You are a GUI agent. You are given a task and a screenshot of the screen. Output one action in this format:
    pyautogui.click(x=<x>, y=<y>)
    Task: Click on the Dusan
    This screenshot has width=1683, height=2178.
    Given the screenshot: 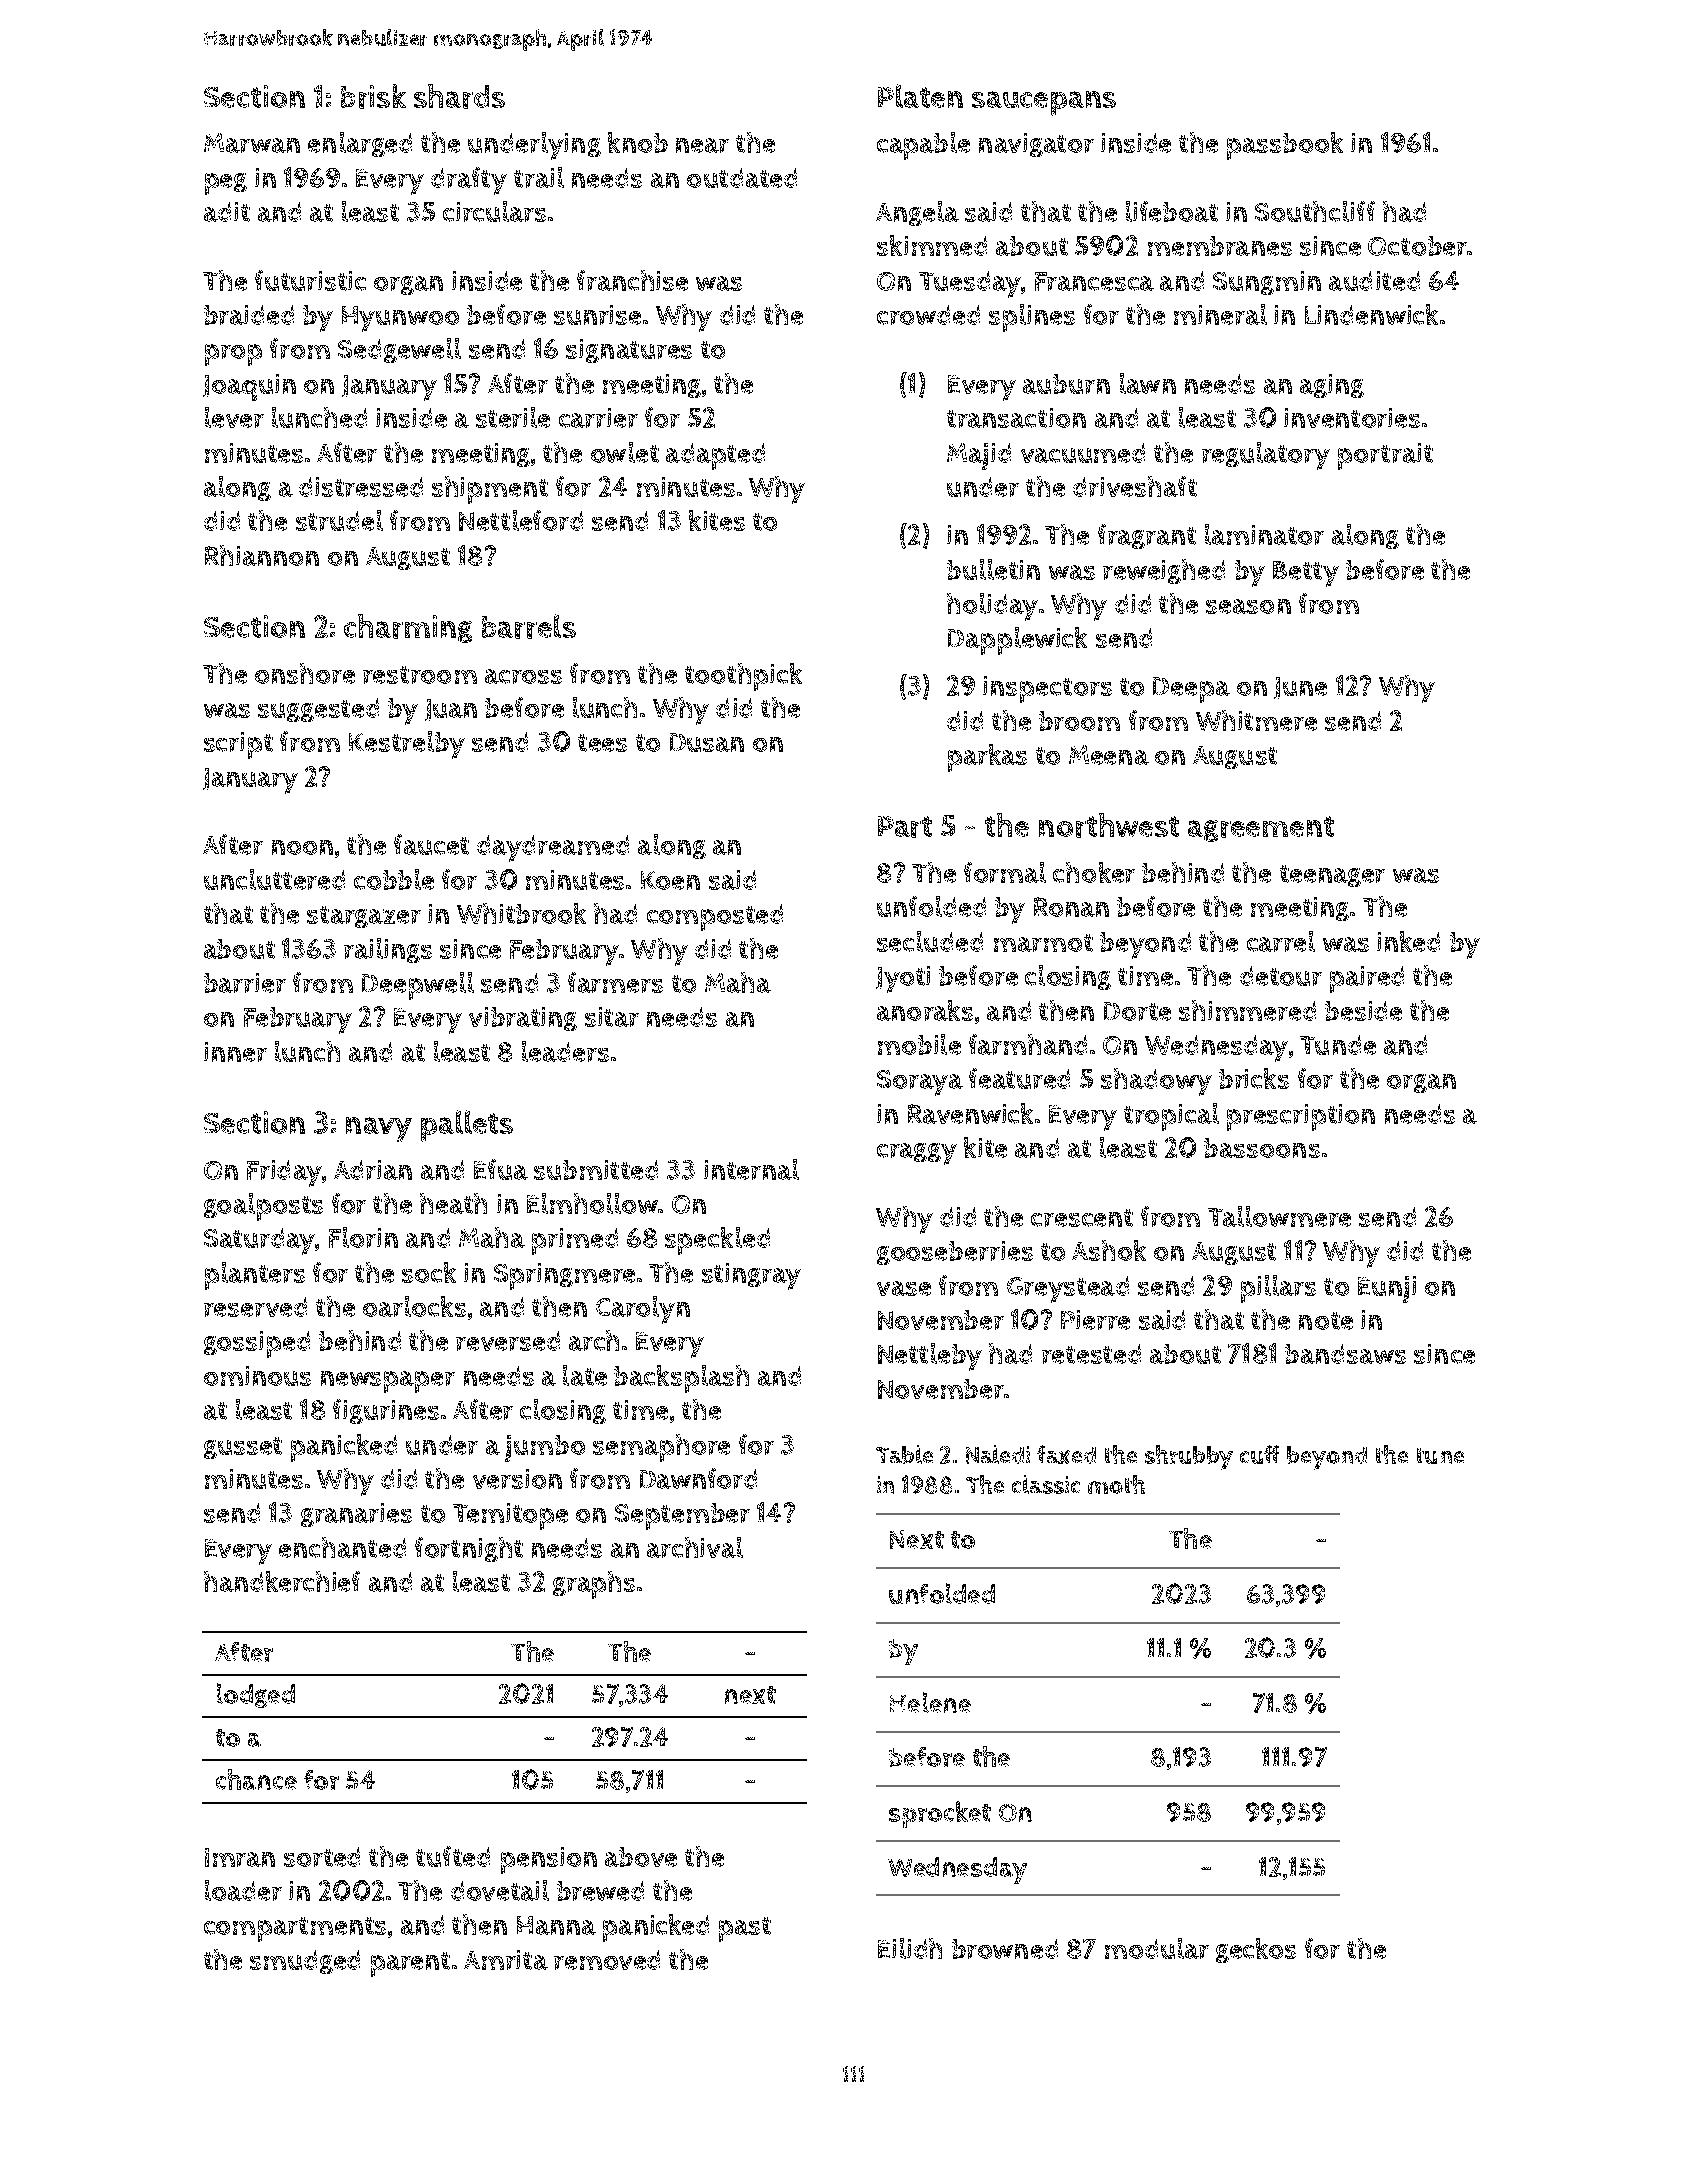 What is the action you would take?
    pyautogui.click(x=707, y=742)
